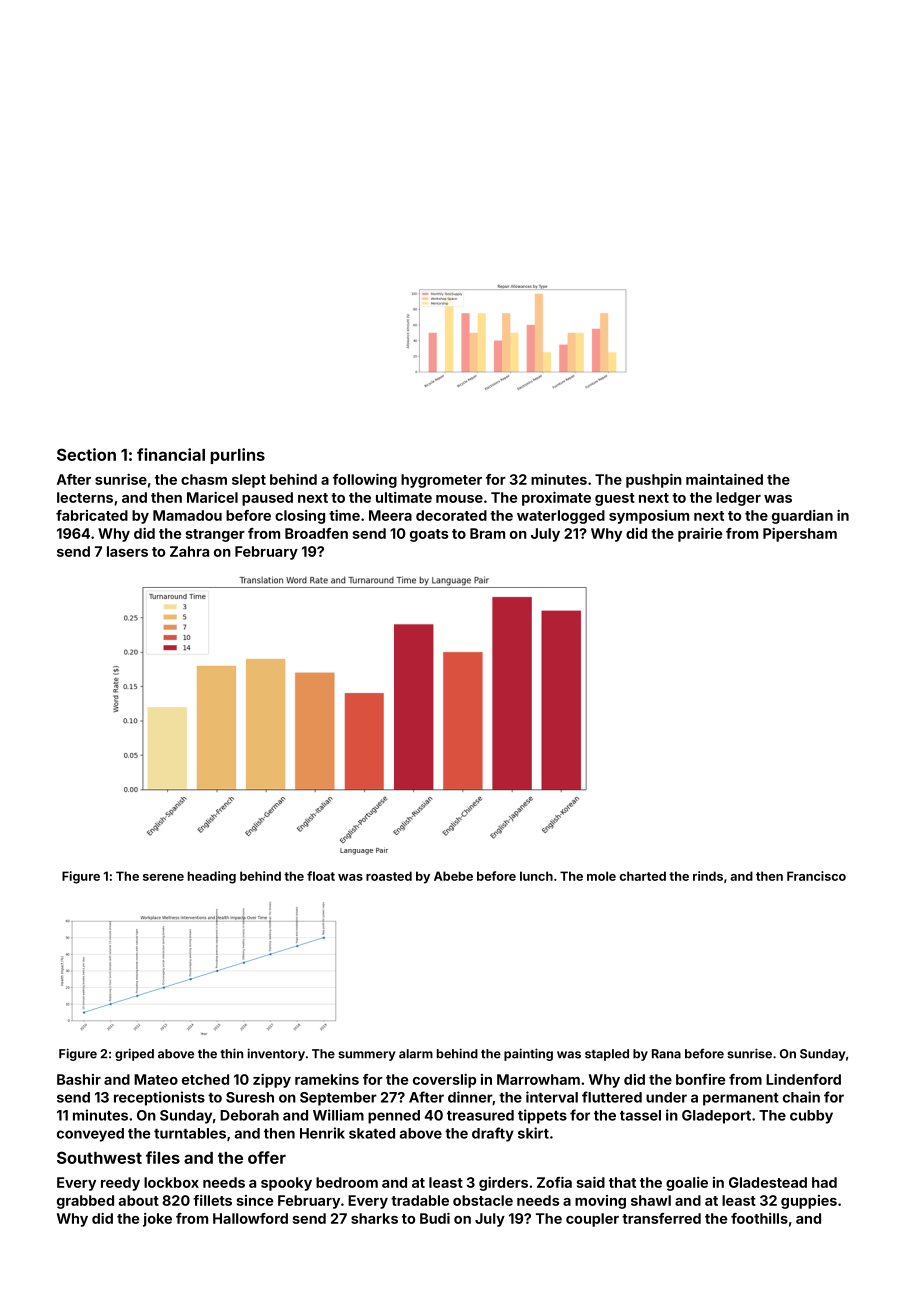 The height and width of the image is (1316, 908). I want to click on Marrowham, so click(538, 1079).
